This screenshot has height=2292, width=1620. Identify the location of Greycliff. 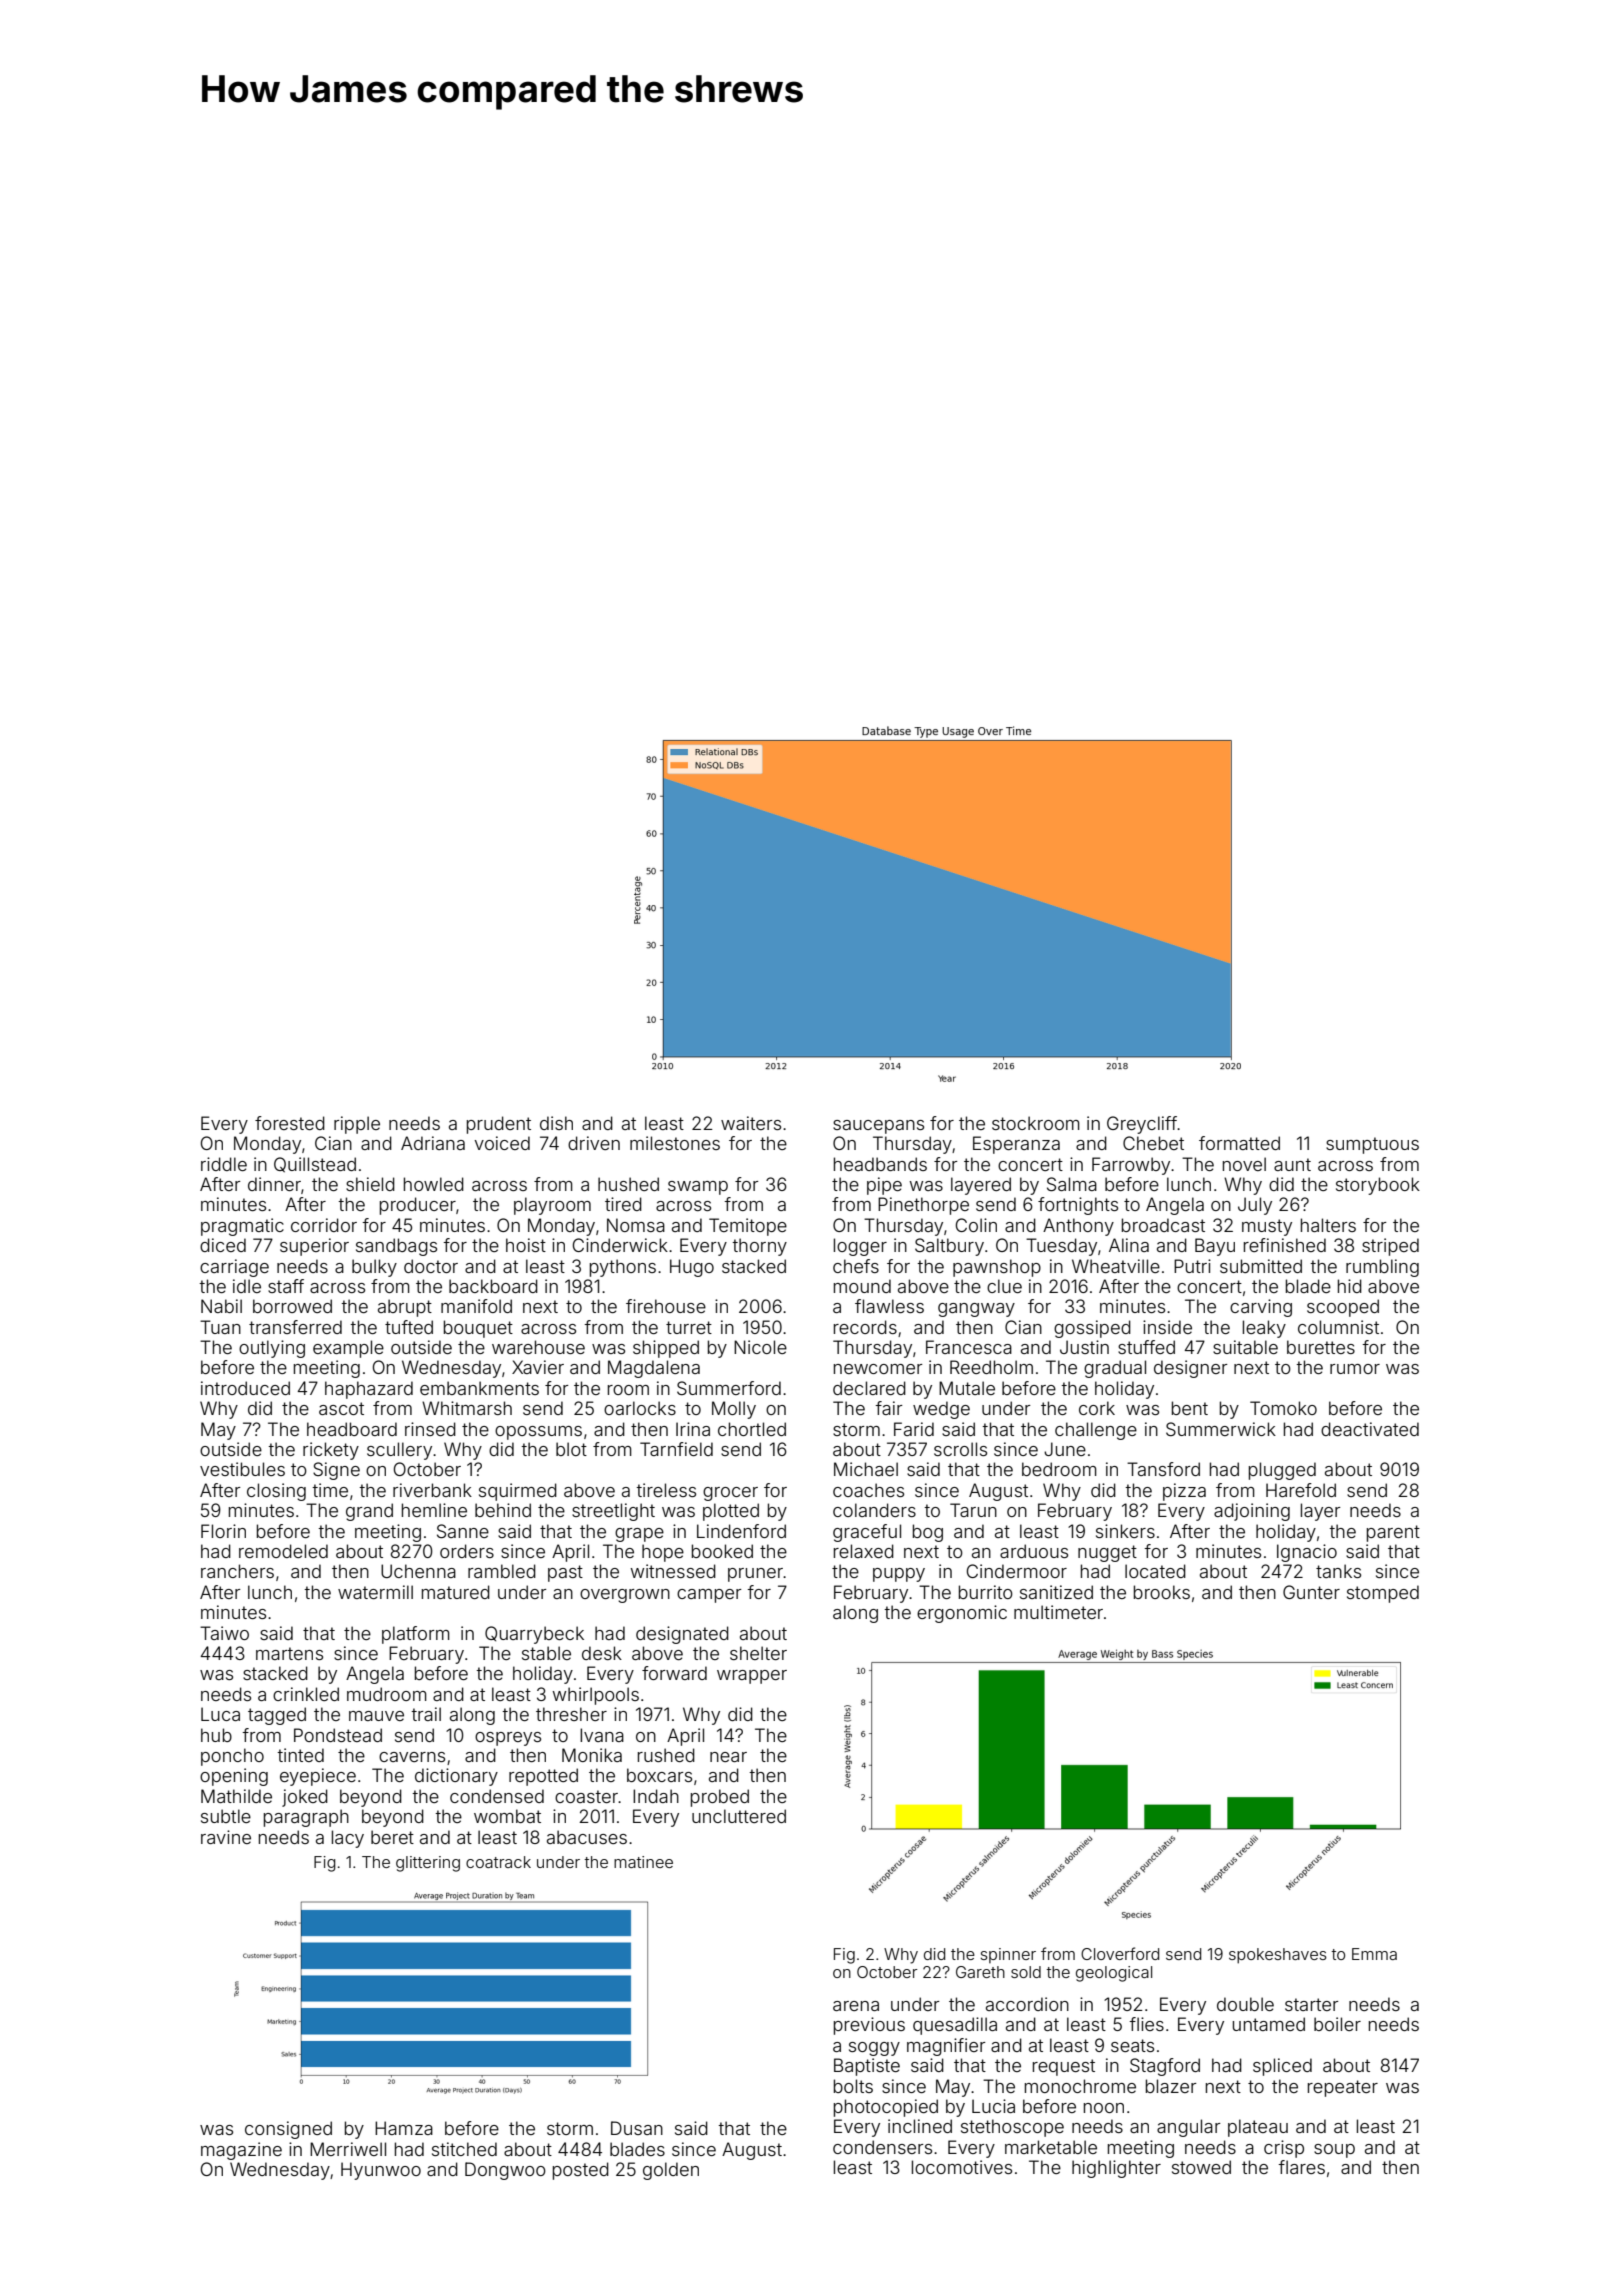
(1142, 1125).
